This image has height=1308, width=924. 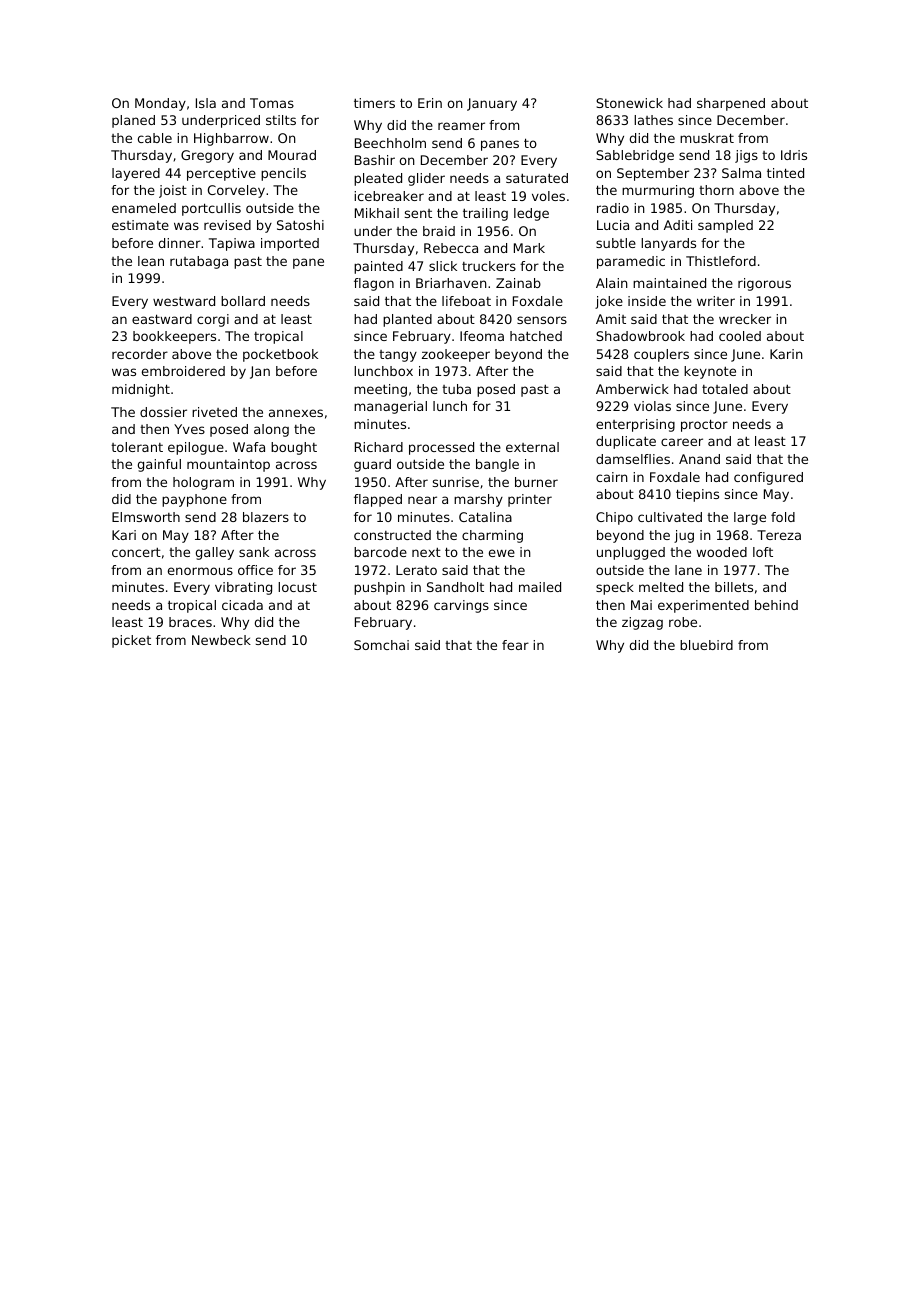 I want to click on sharpened, so click(x=731, y=104).
